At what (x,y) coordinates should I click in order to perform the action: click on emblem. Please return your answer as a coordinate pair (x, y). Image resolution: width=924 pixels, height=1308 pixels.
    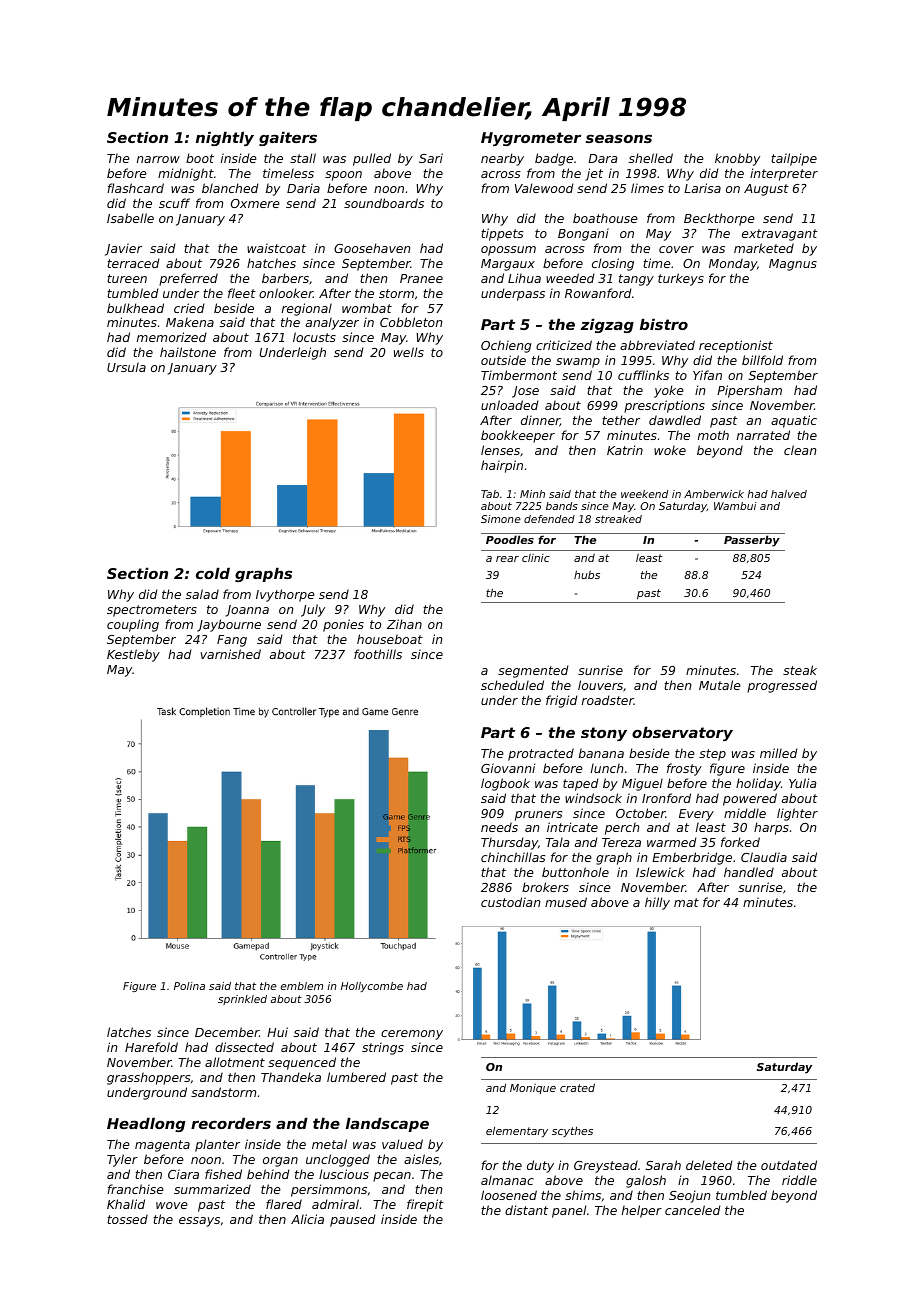
    Looking at the image, I should click on (302, 986).
